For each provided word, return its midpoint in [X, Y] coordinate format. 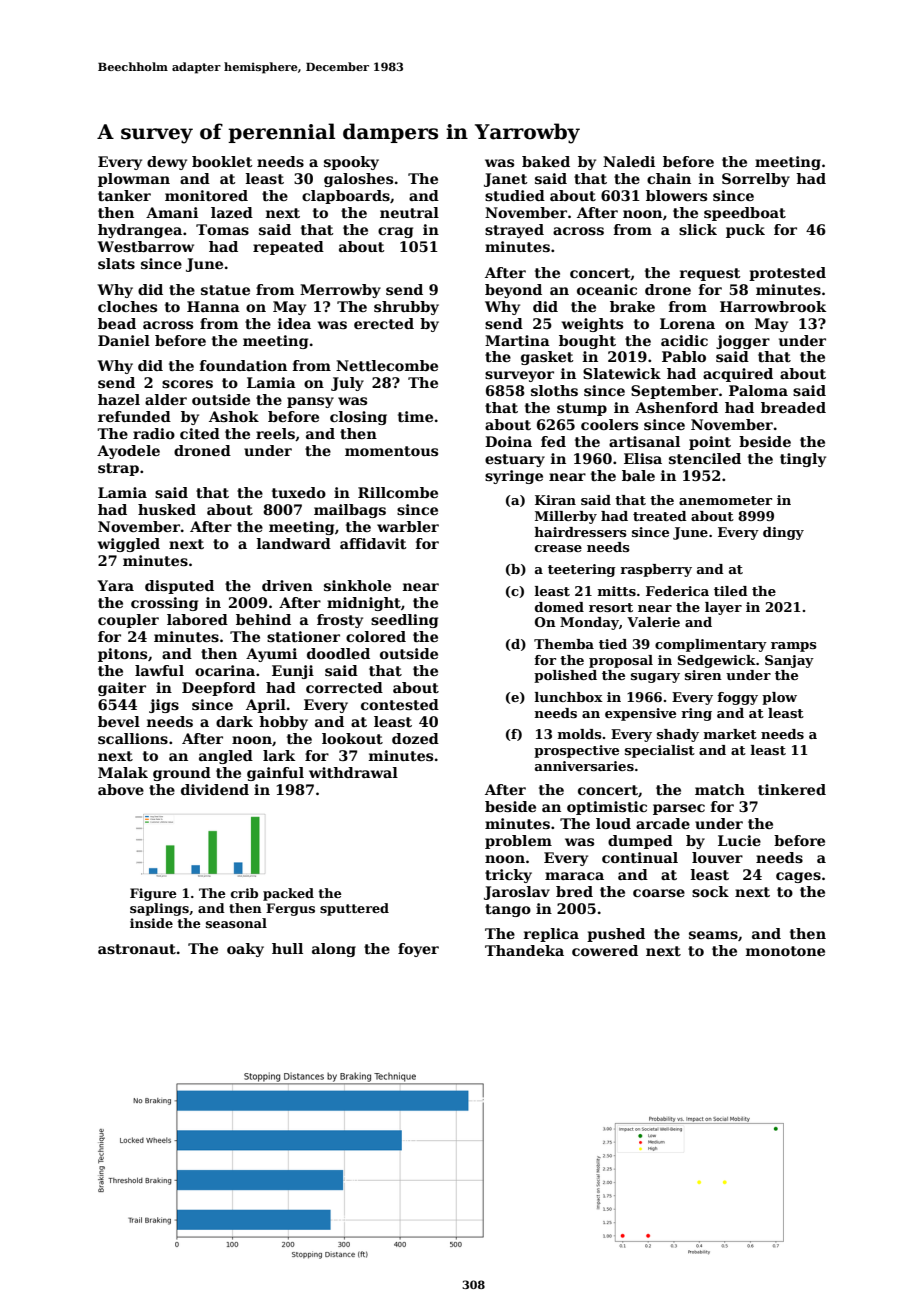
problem [518, 842]
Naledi [629, 161]
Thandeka [524, 950]
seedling [404, 621]
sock [710, 891]
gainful [275, 774]
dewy [167, 163]
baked [546, 161]
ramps [794, 647]
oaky [245, 950]
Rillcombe [398, 492]
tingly [803, 460]
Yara [115, 585]
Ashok [234, 416]
